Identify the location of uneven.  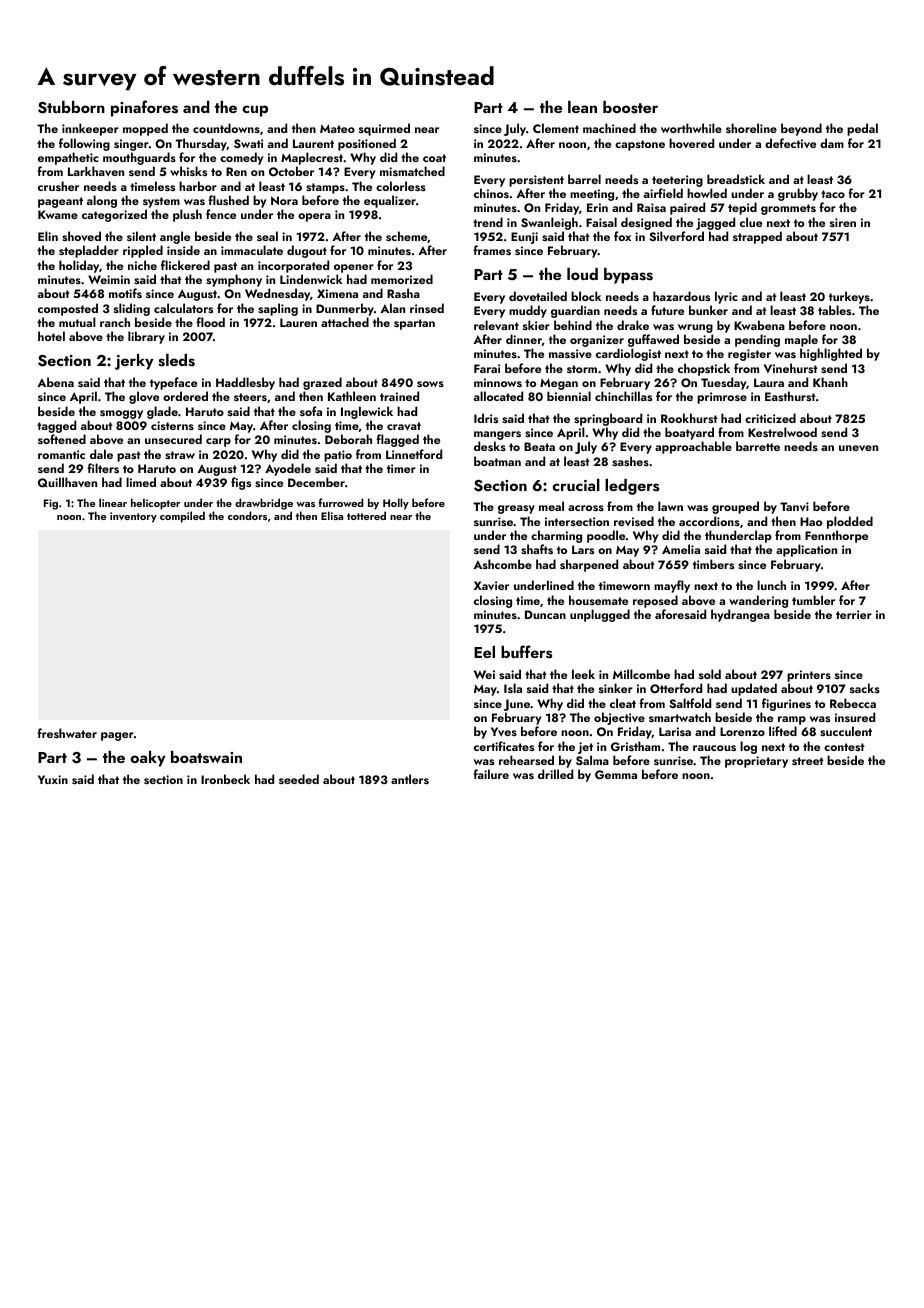
(858, 448).
